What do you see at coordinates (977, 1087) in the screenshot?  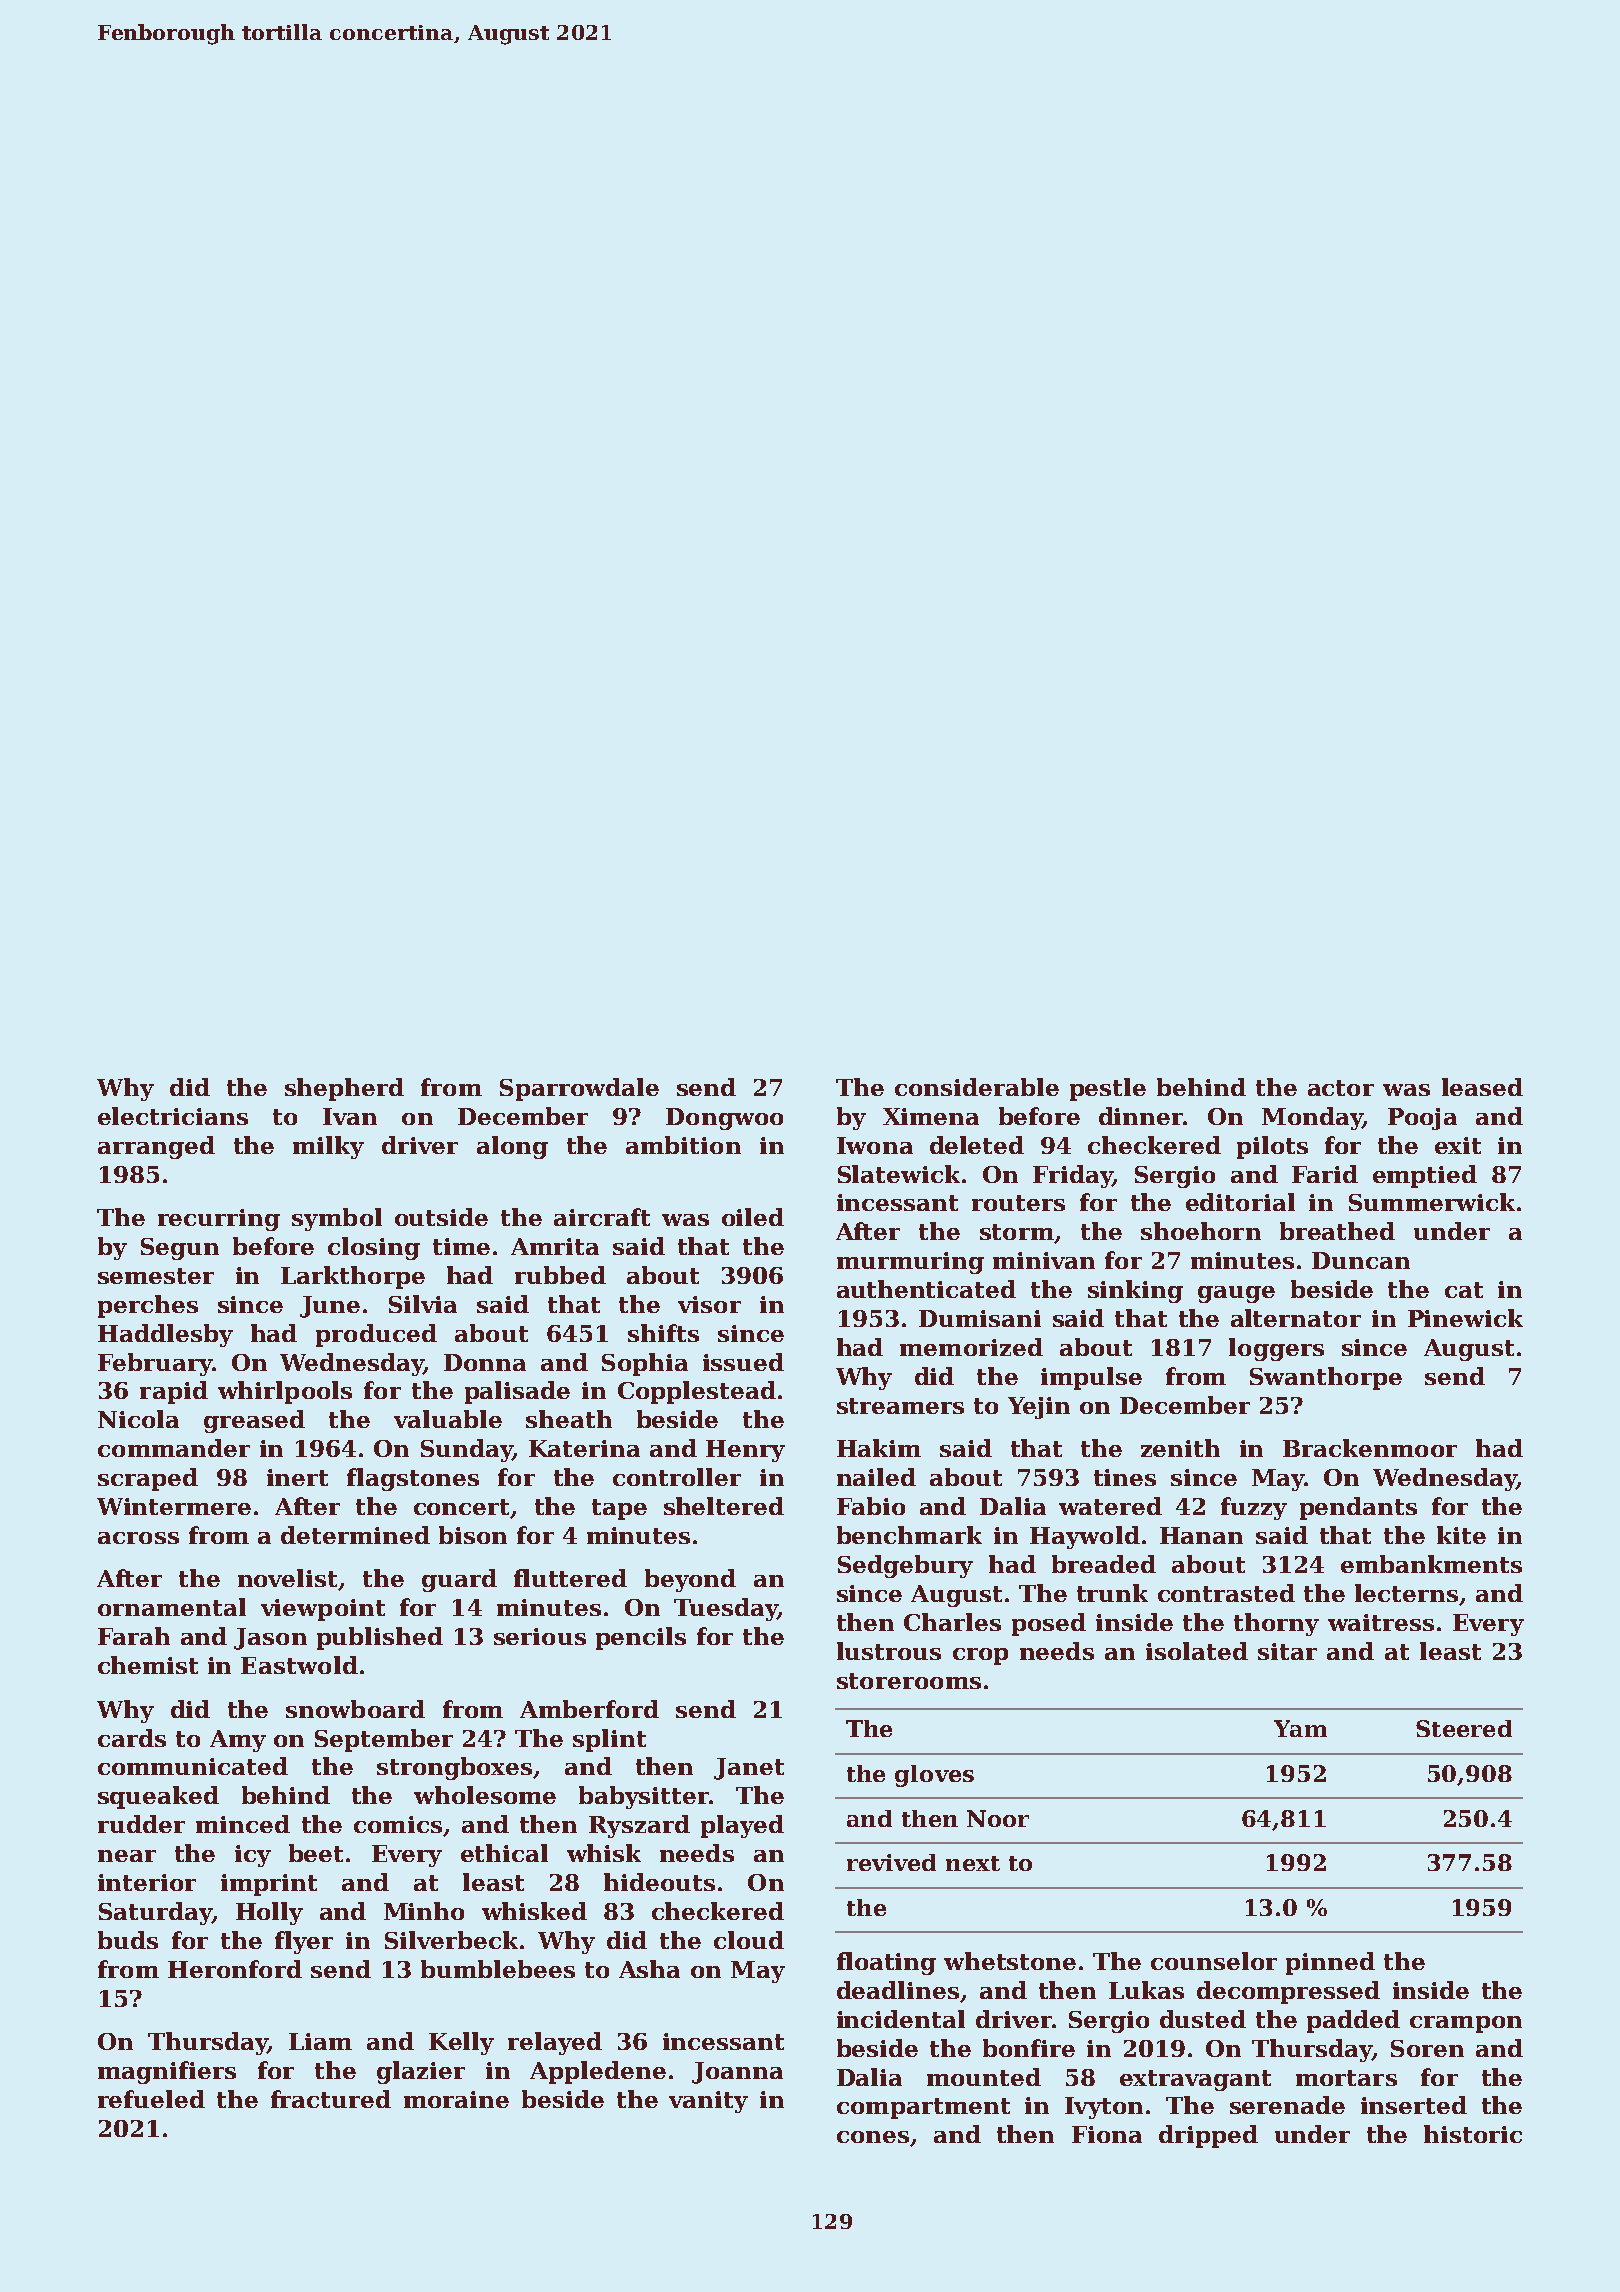 I see `considerable` at bounding box center [977, 1087].
